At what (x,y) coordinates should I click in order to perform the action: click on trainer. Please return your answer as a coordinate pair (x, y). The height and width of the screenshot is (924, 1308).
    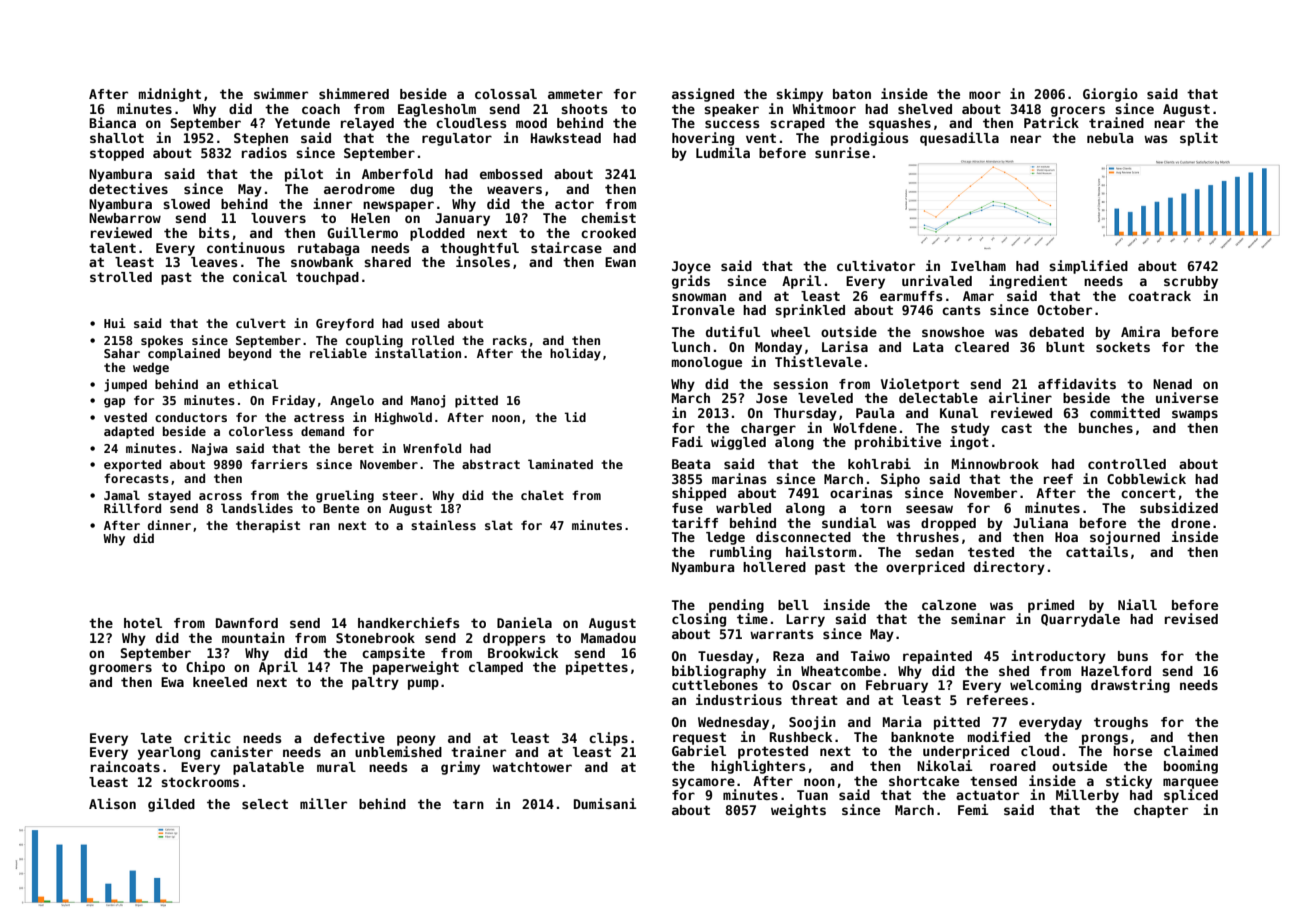
    Looking at the image, I should click on (478, 751).
